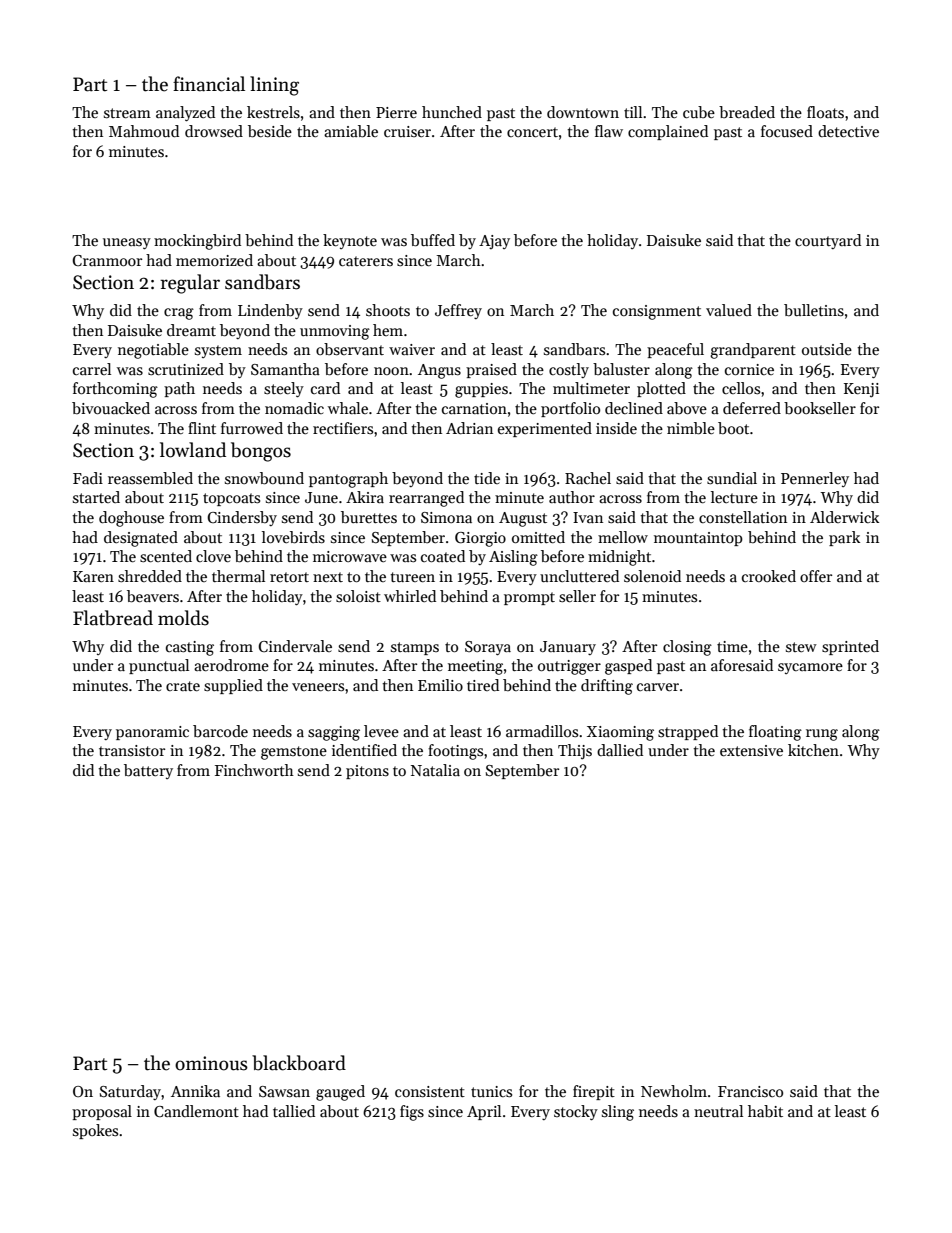 This screenshot has height=1233, width=952. Describe the element at coordinates (699, 112) in the screenshot. I see `cube` at that location.
